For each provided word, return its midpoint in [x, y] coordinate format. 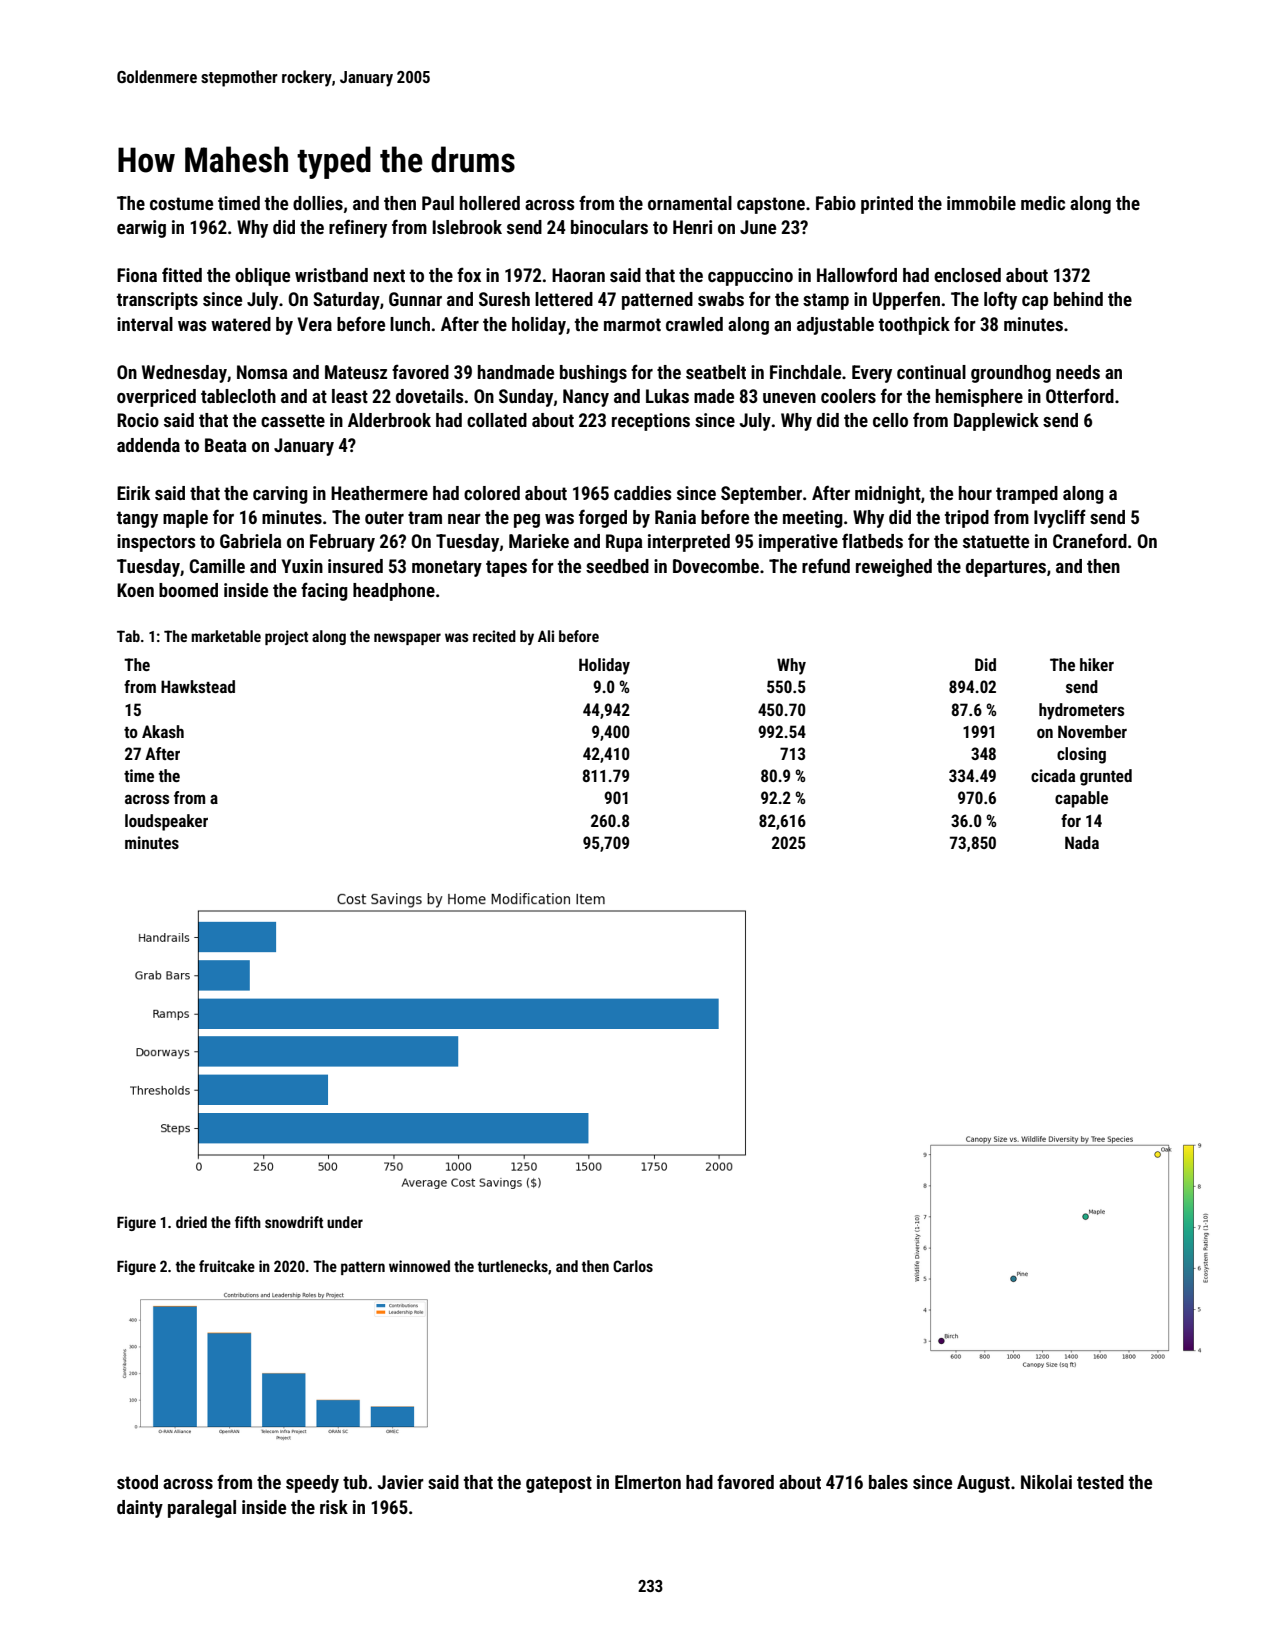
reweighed [894, 568]
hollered [490, 203]
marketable [226, 636]
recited [494, 636]
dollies [318, 203]
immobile [981, 203]
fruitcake [227, 1266]
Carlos [633, 1266]
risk [334, 1507]
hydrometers [1081, 711]
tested [1100, 1482]
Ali [546, 636]
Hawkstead [198, 686]
